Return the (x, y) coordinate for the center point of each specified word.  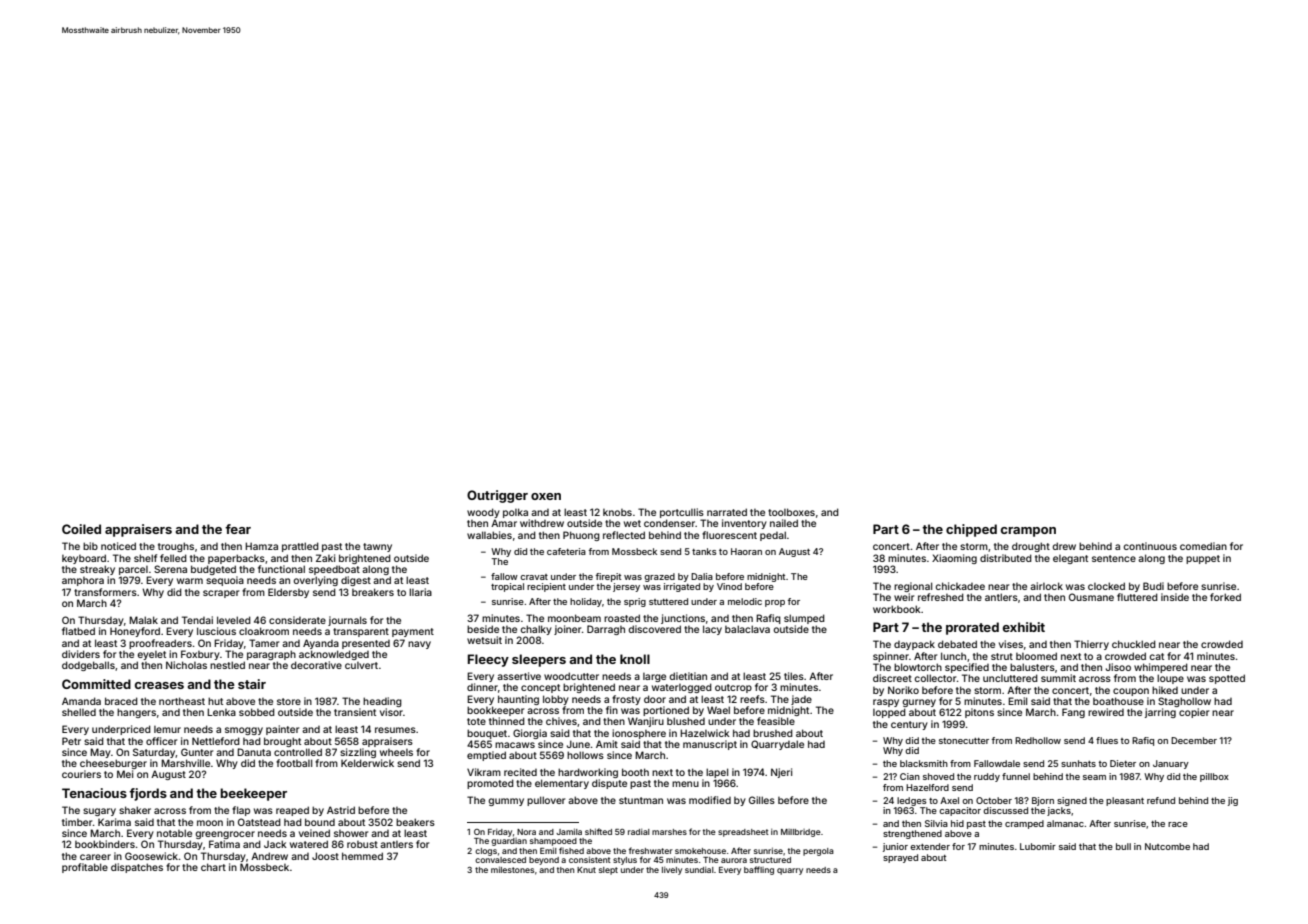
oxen (546, 496)
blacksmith (924, 763)
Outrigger (497, 496)
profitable (85, 868)
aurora (734, 860)
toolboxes (791, 512)
